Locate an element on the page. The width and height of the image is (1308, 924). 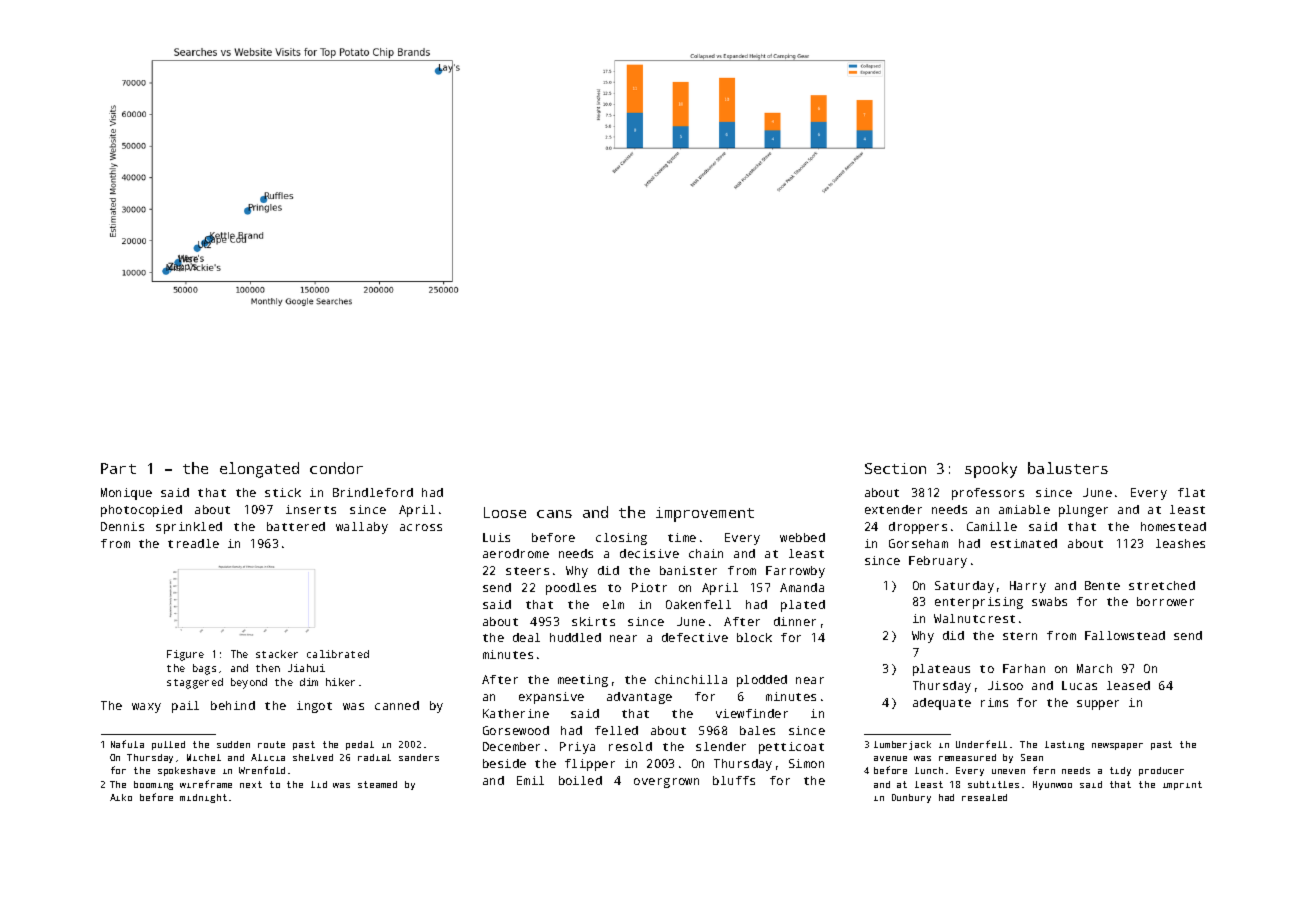
steers is located at coordinates (527, 571).
